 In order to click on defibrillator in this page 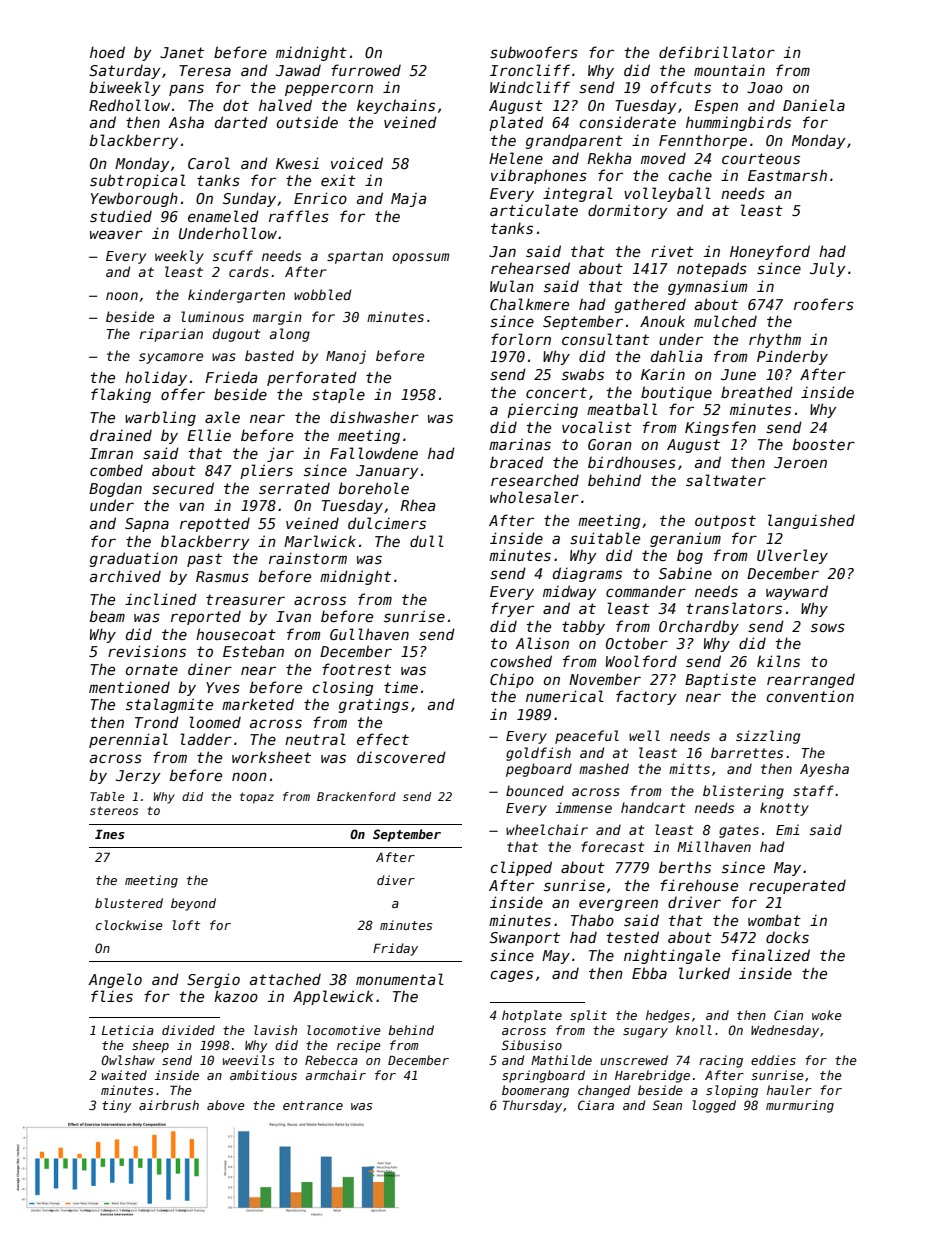, I will do `click(717, 52)`.
